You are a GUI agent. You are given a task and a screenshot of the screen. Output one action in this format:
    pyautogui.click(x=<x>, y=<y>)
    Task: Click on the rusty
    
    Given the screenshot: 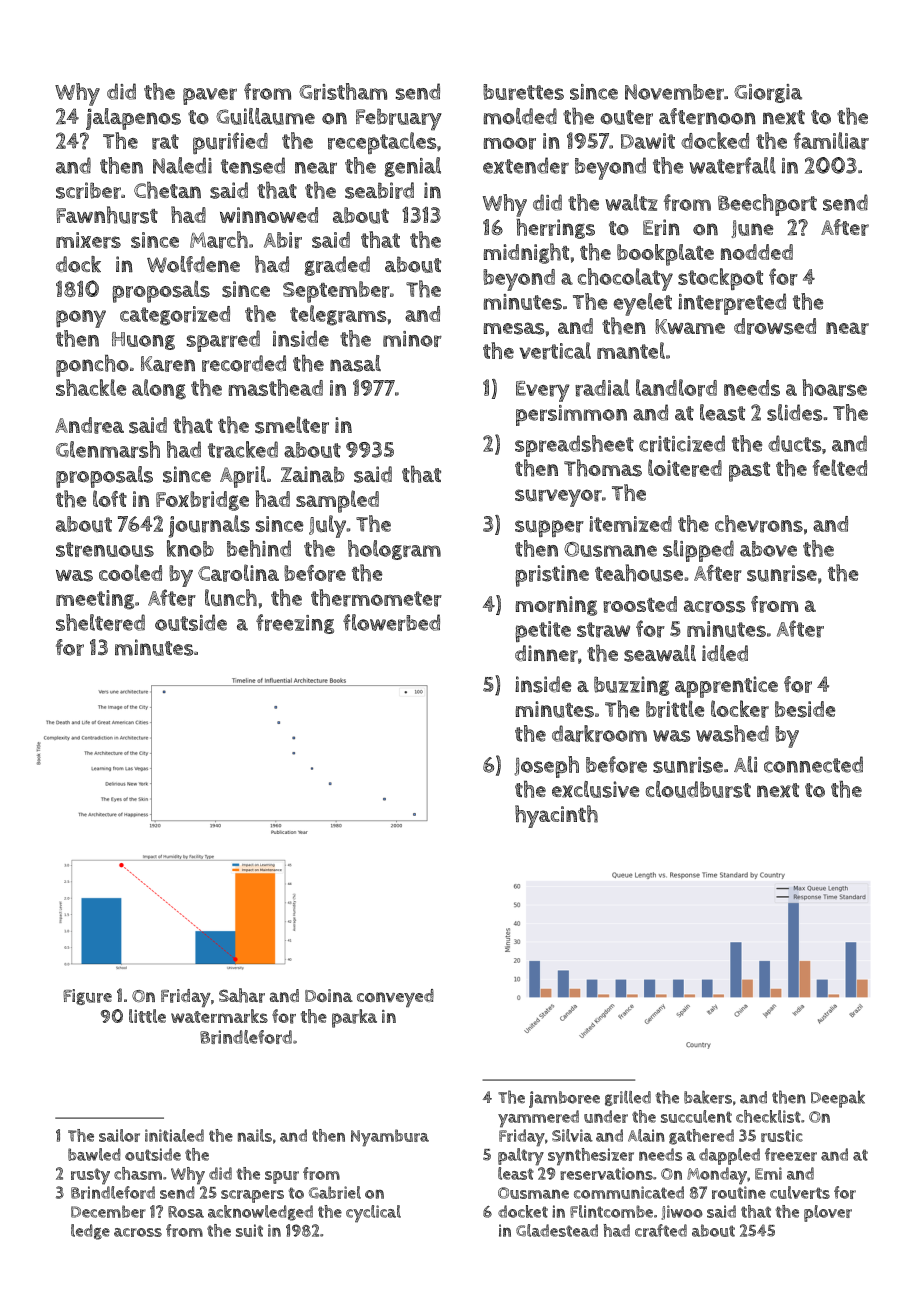 What is the action you would take?
    pyautogui.click(x=90, y=1176)
